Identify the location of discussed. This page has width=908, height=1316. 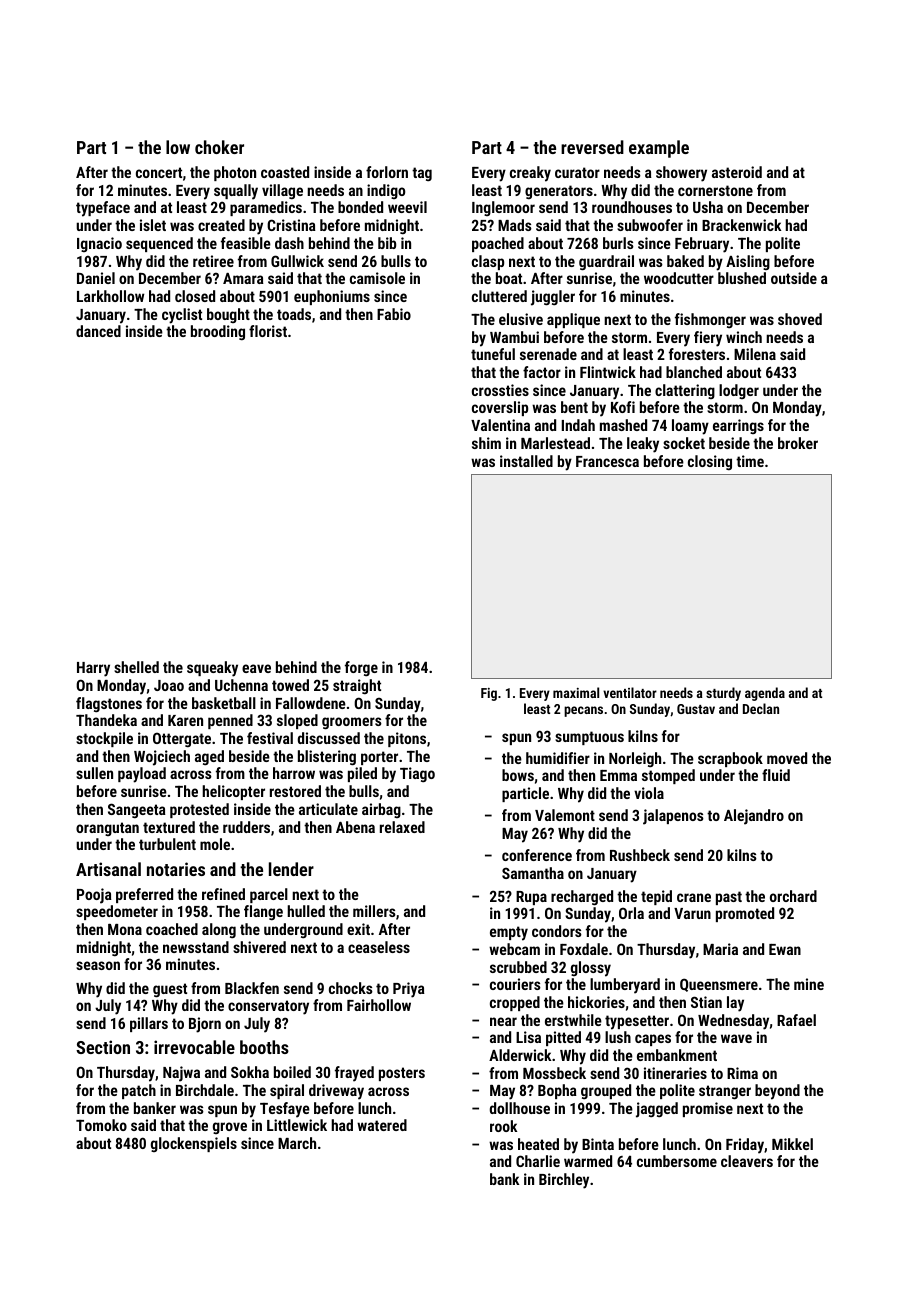
(329, 738).
